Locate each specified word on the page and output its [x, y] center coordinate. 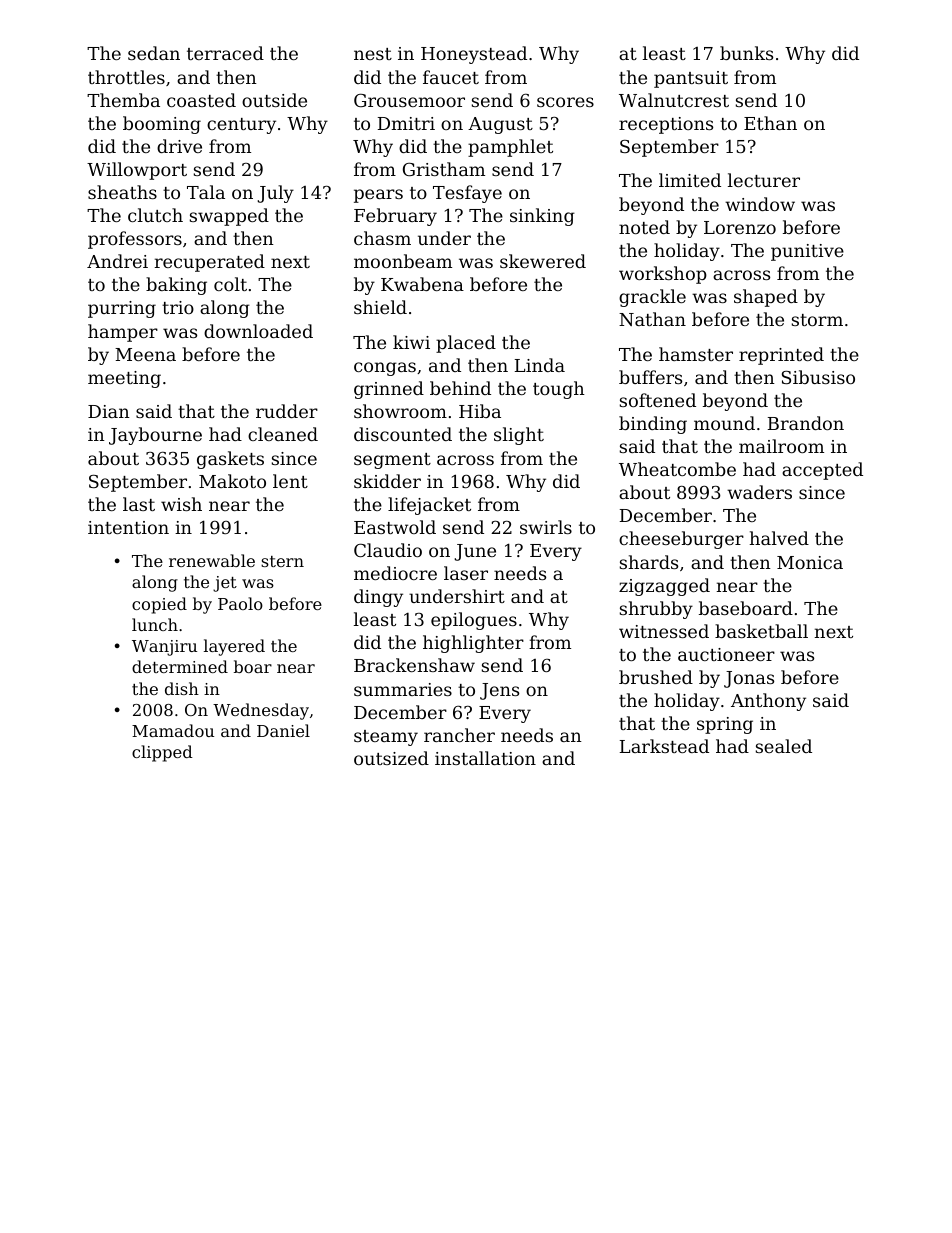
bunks [746, 53]
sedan [154, 53]
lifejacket [429, 506]
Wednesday [261, 711]
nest [373, 54]
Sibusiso [818, 377]
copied [159, 605]
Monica [810, 562]
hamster [696, 354]
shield [380, 307]
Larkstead [664, 746]
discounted [403, 434]
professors [135, 240]
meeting [124, 379]
